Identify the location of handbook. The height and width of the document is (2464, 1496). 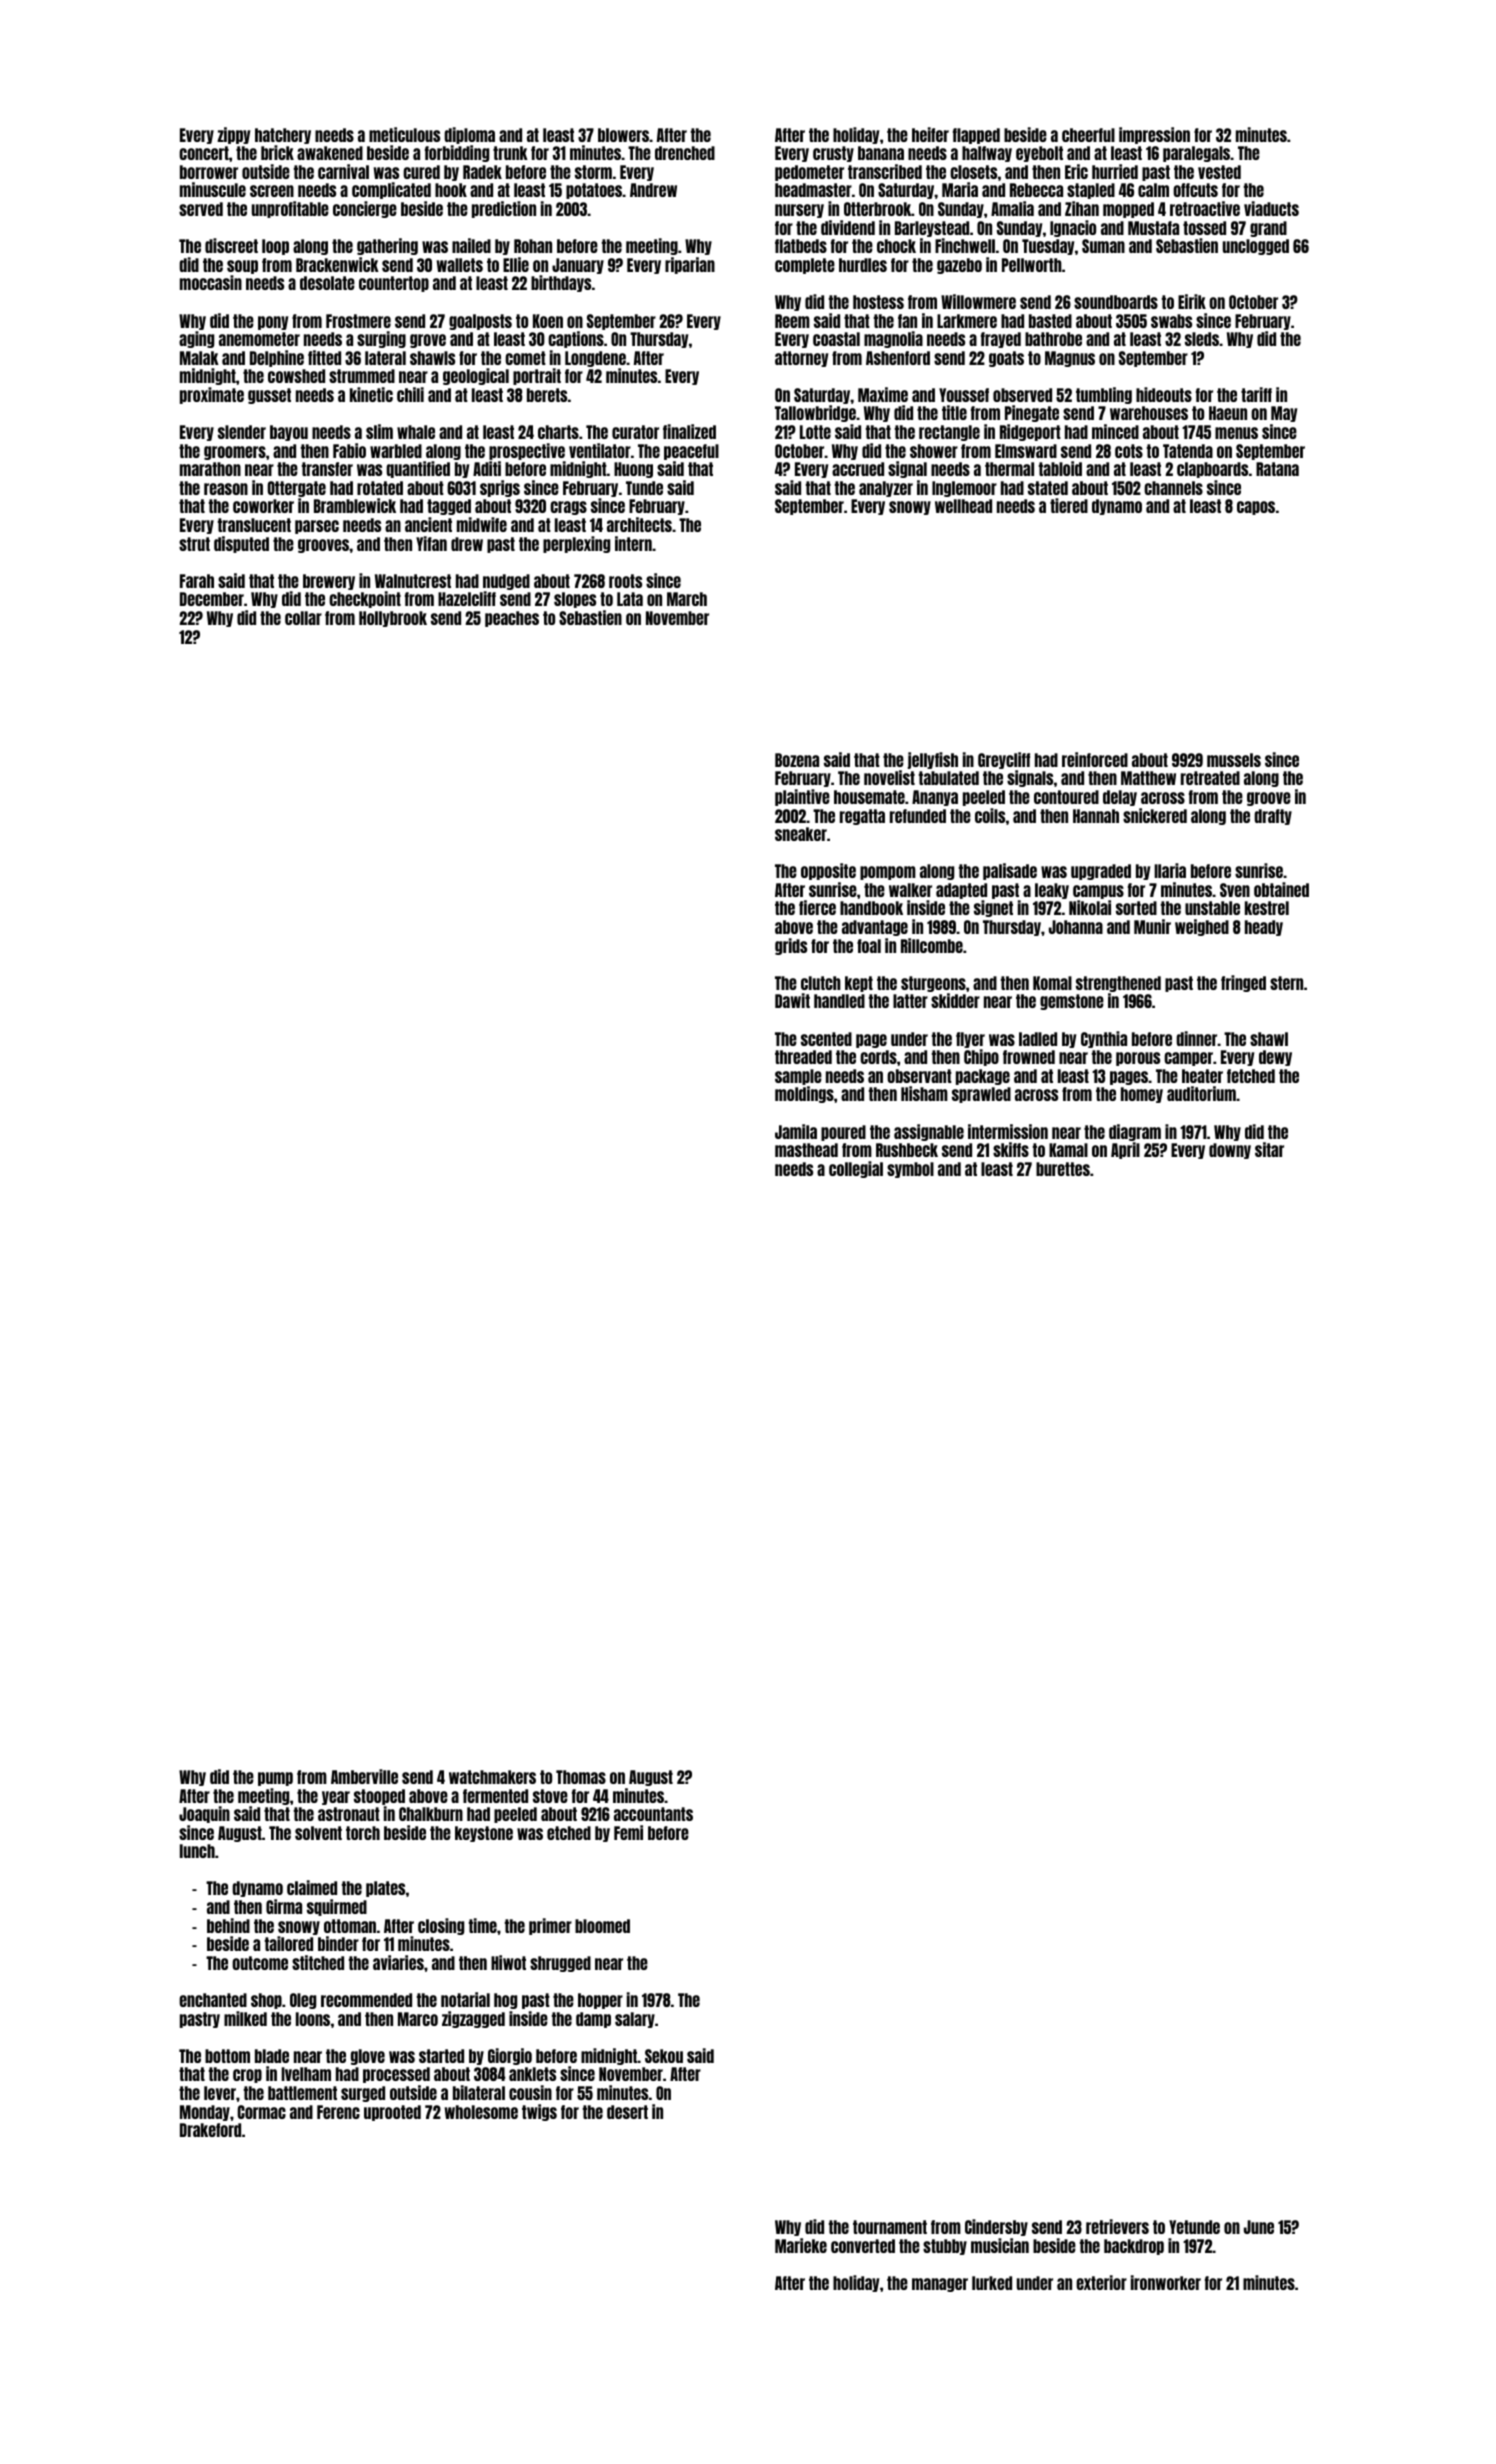
(871, 908).
